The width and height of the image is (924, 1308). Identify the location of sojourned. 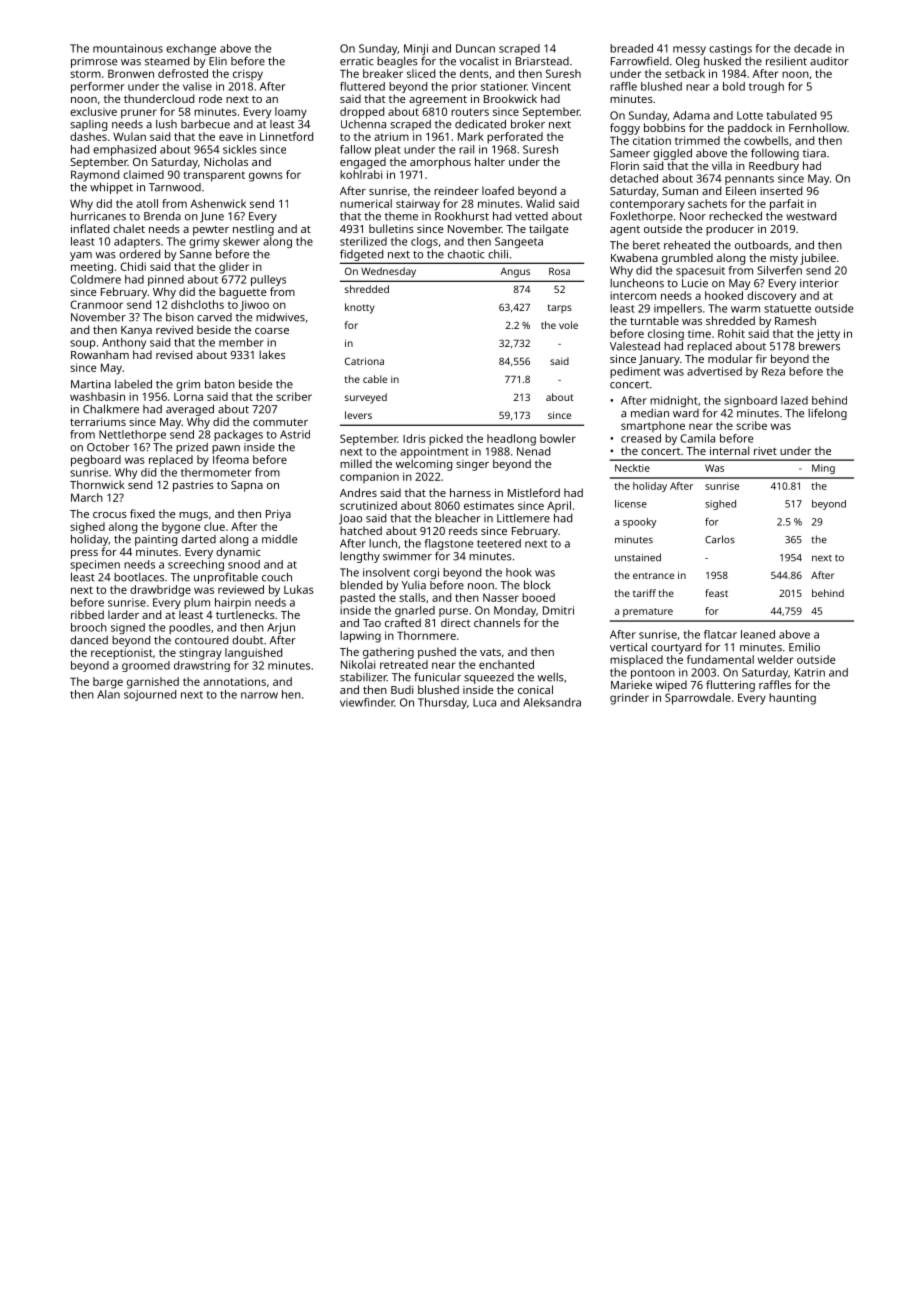
(150, 695).
